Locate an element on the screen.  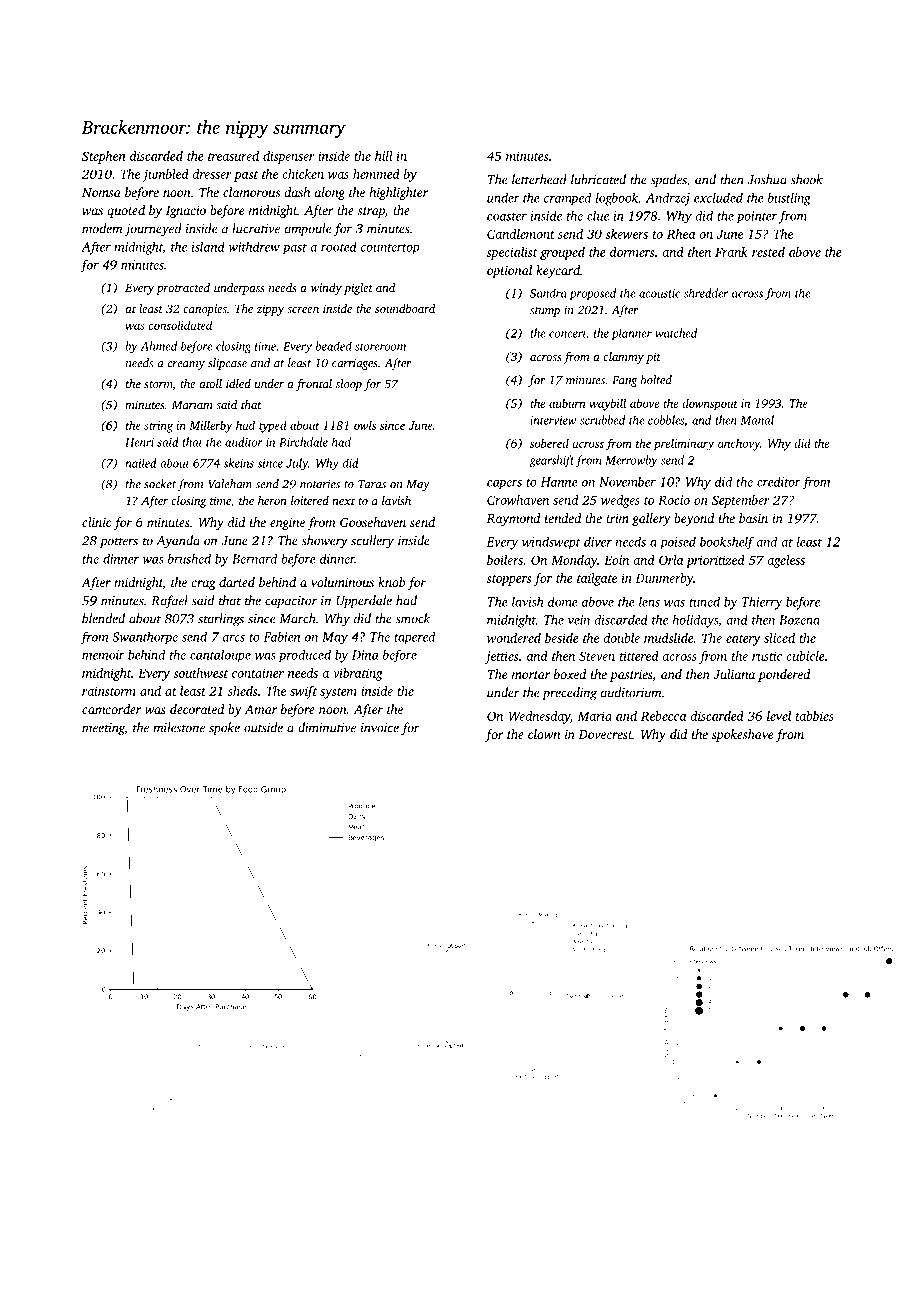
owls is located at coordinates (365, 425).
